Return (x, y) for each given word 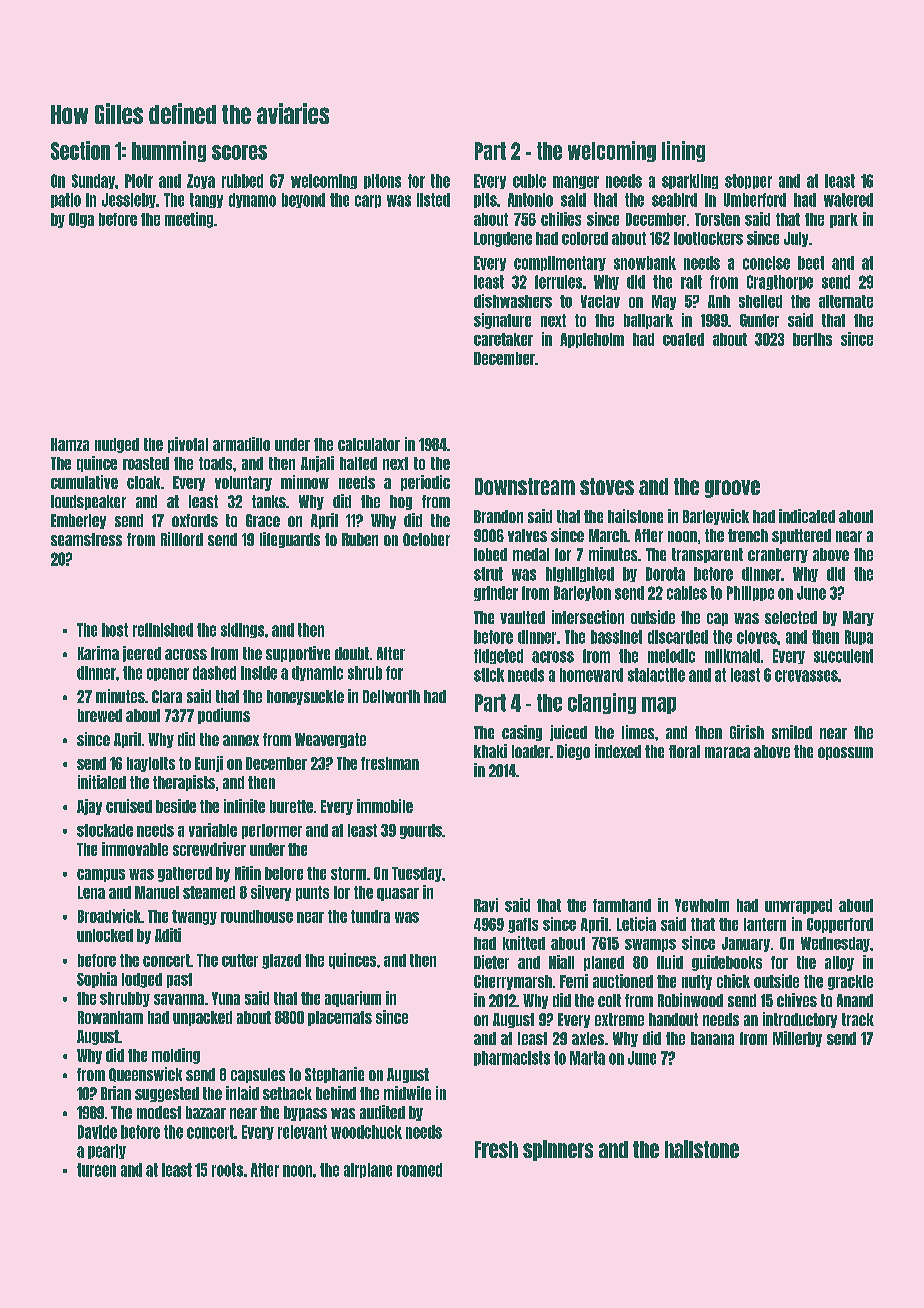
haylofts (151, 764)
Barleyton (582, 593)
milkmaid (732, 656)
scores (239, 152)
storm (348, 873)
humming (169, 151)
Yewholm (702, 905)
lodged (142, 980)
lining (683, 151)
